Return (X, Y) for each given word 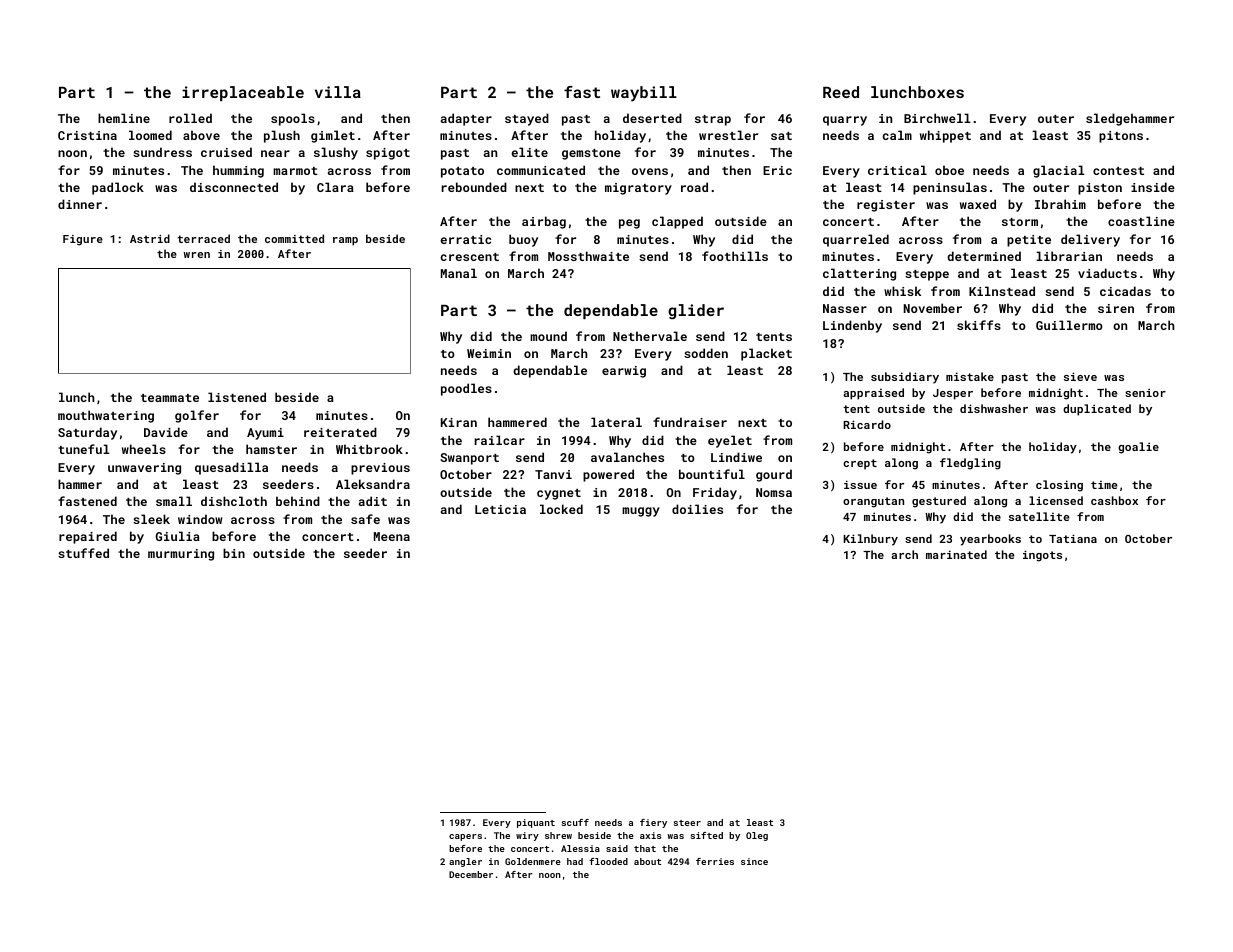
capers (465, 837)
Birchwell (937, 118)
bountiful (712, 474)
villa (338, 92)
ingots (1042, 556)
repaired (88, 537)
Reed (841, 92)
